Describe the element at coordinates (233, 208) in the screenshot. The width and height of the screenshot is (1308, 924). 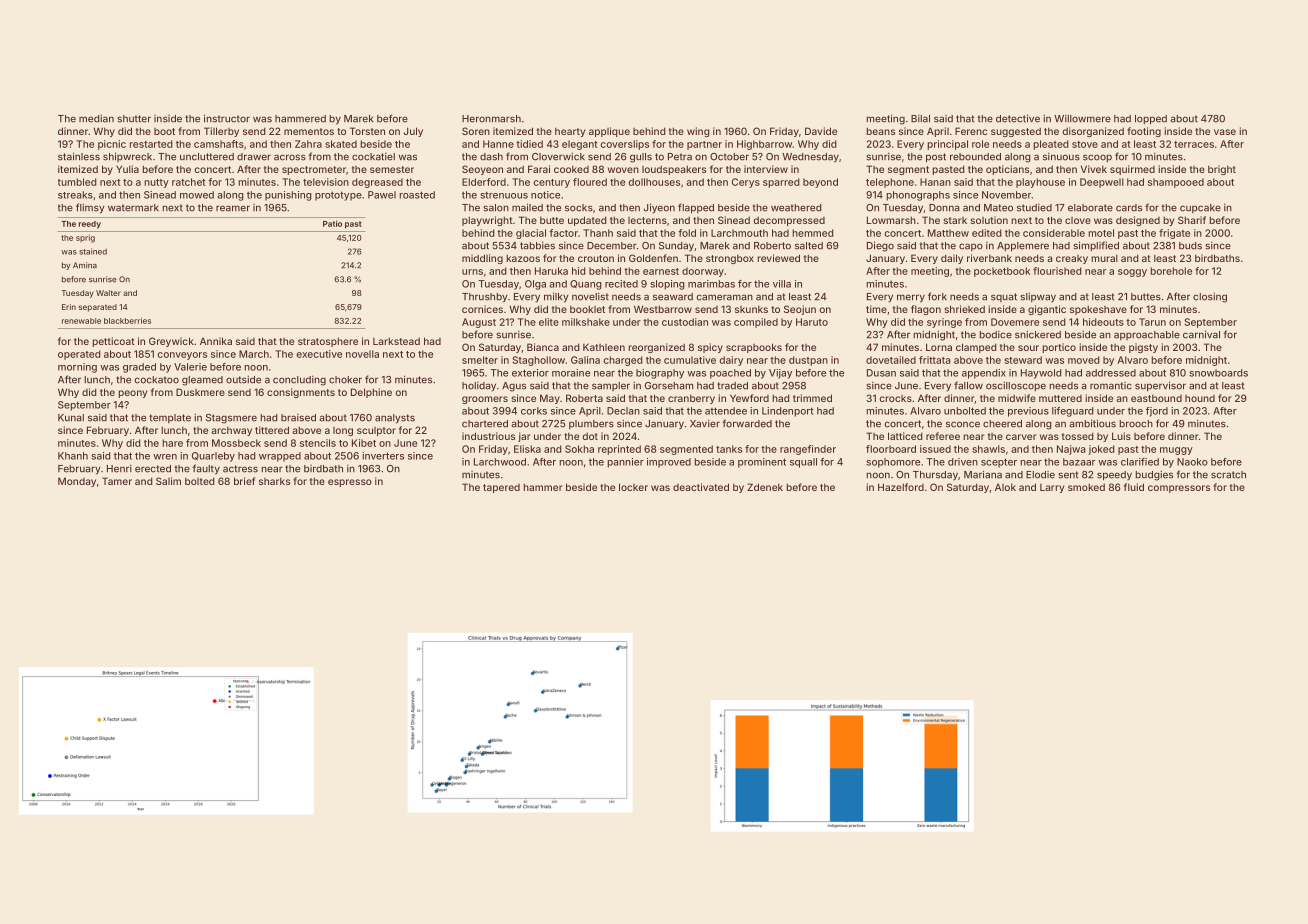
I see `reamer` at that location.
